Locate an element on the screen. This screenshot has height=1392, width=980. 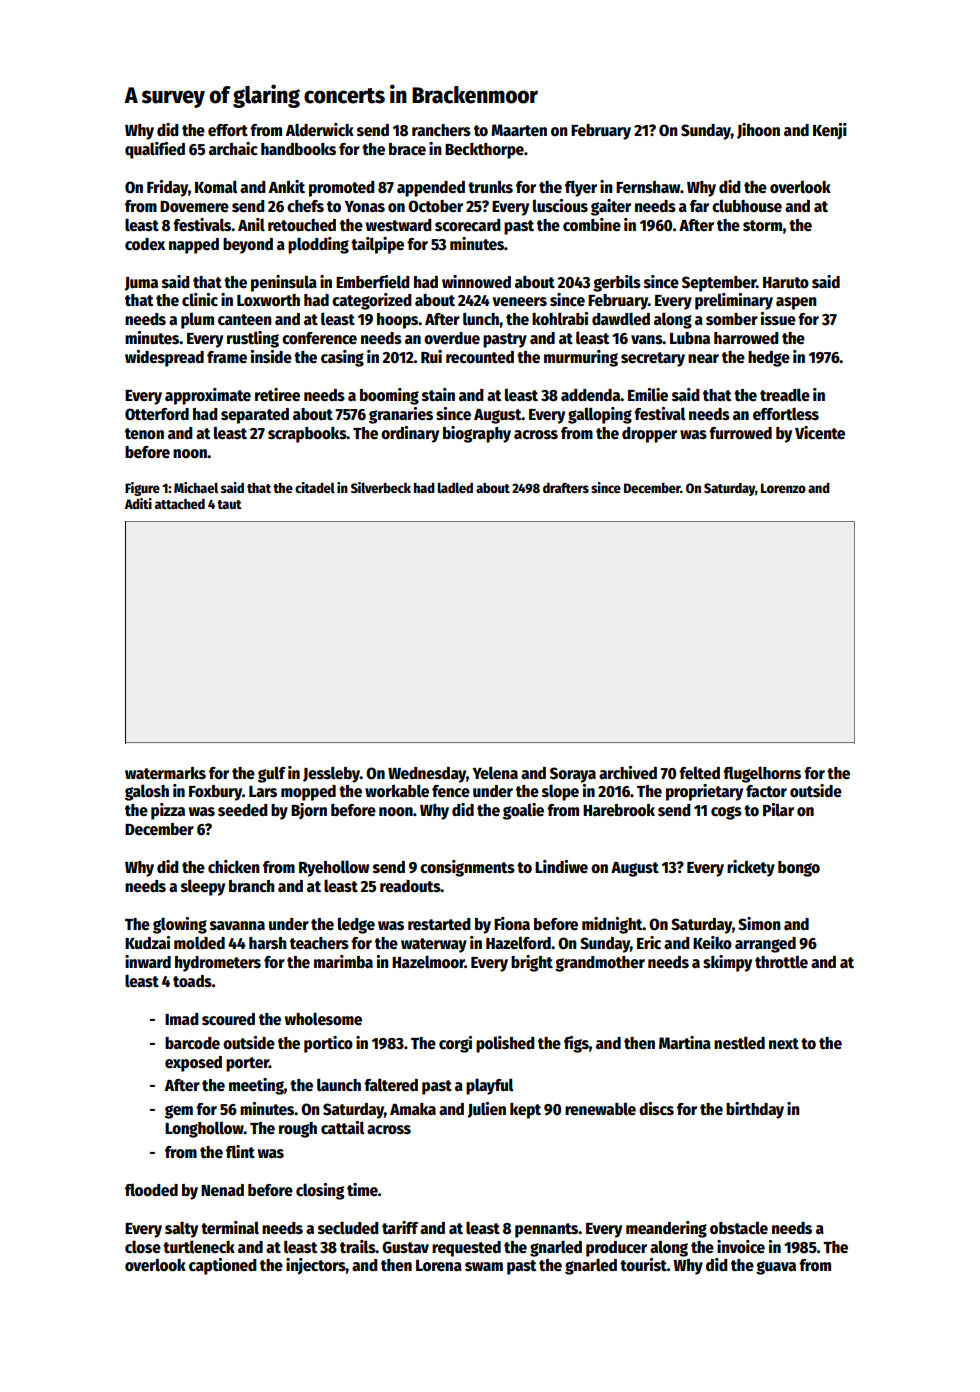
peninsula is located at coordinates (284, 283).
